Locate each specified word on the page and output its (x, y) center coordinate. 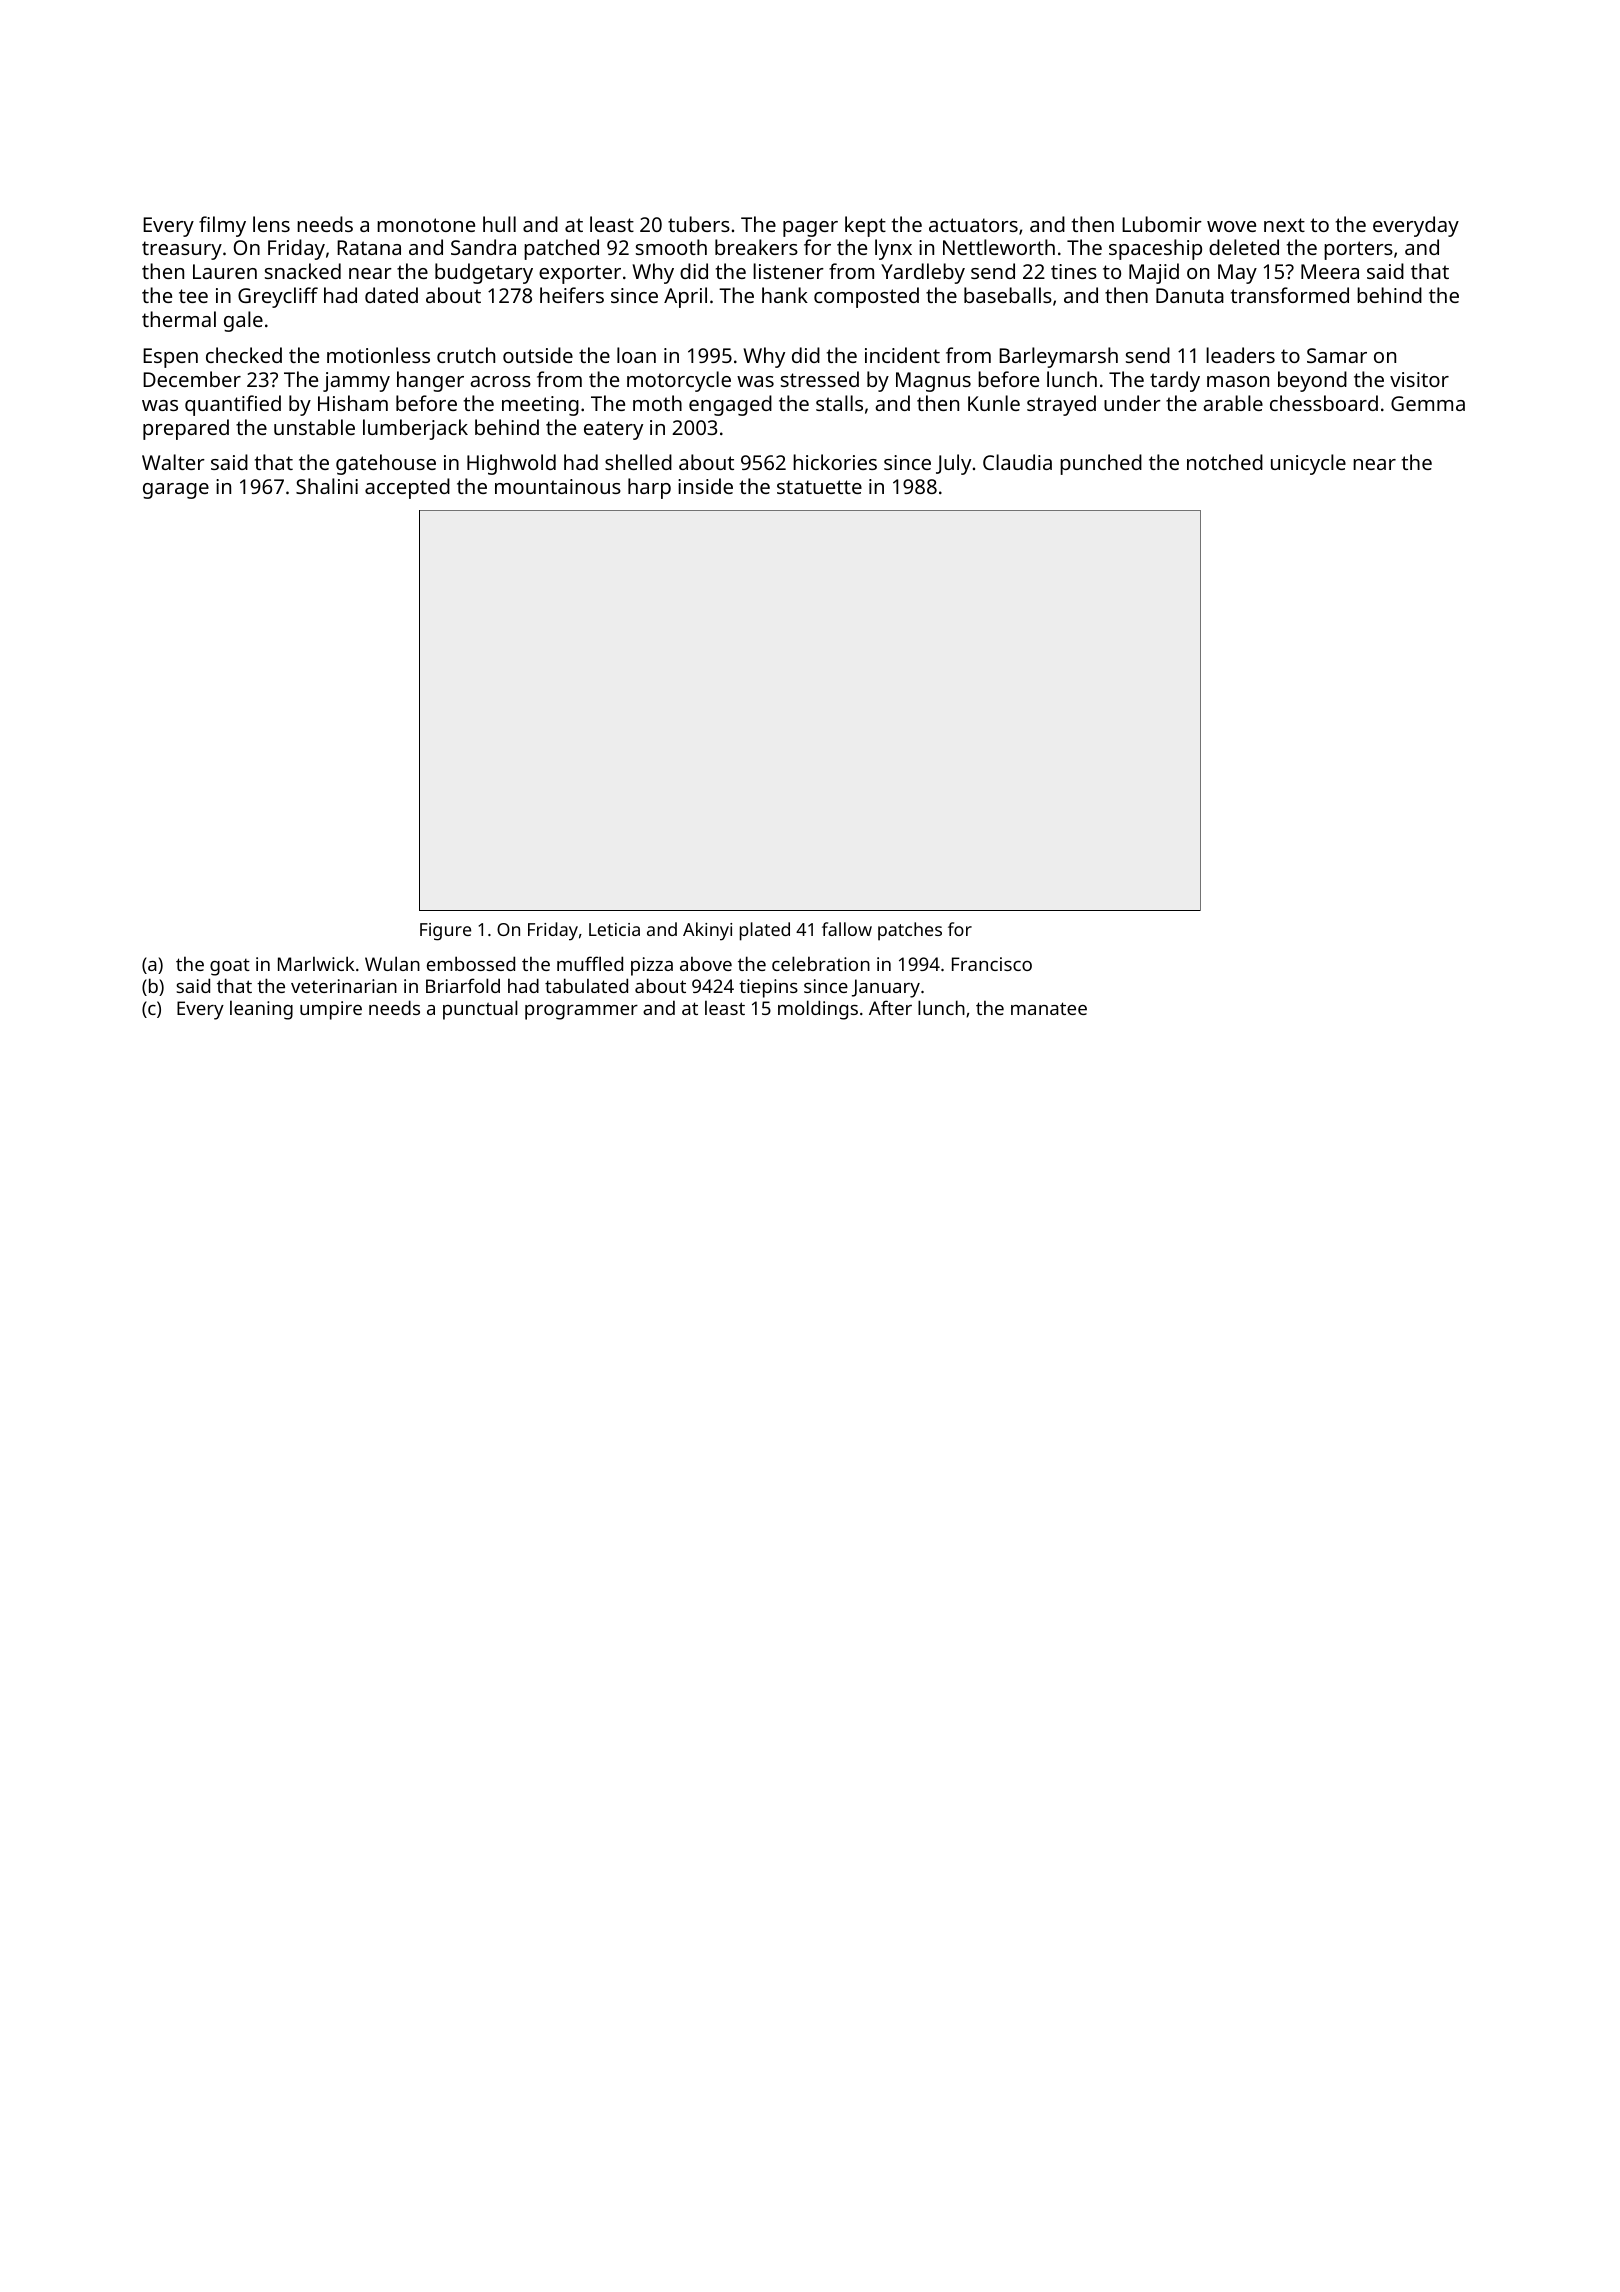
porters (1358, 250)
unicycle (1308, 464)
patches (910, 931)
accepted (407, 488)
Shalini (327, 486)
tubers (699, 224)
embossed (471, 963)
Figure (445, 932)
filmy (222, 226)
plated (765, 931)
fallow (847, 929)
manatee (1049, 1008)
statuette (819, 487)
